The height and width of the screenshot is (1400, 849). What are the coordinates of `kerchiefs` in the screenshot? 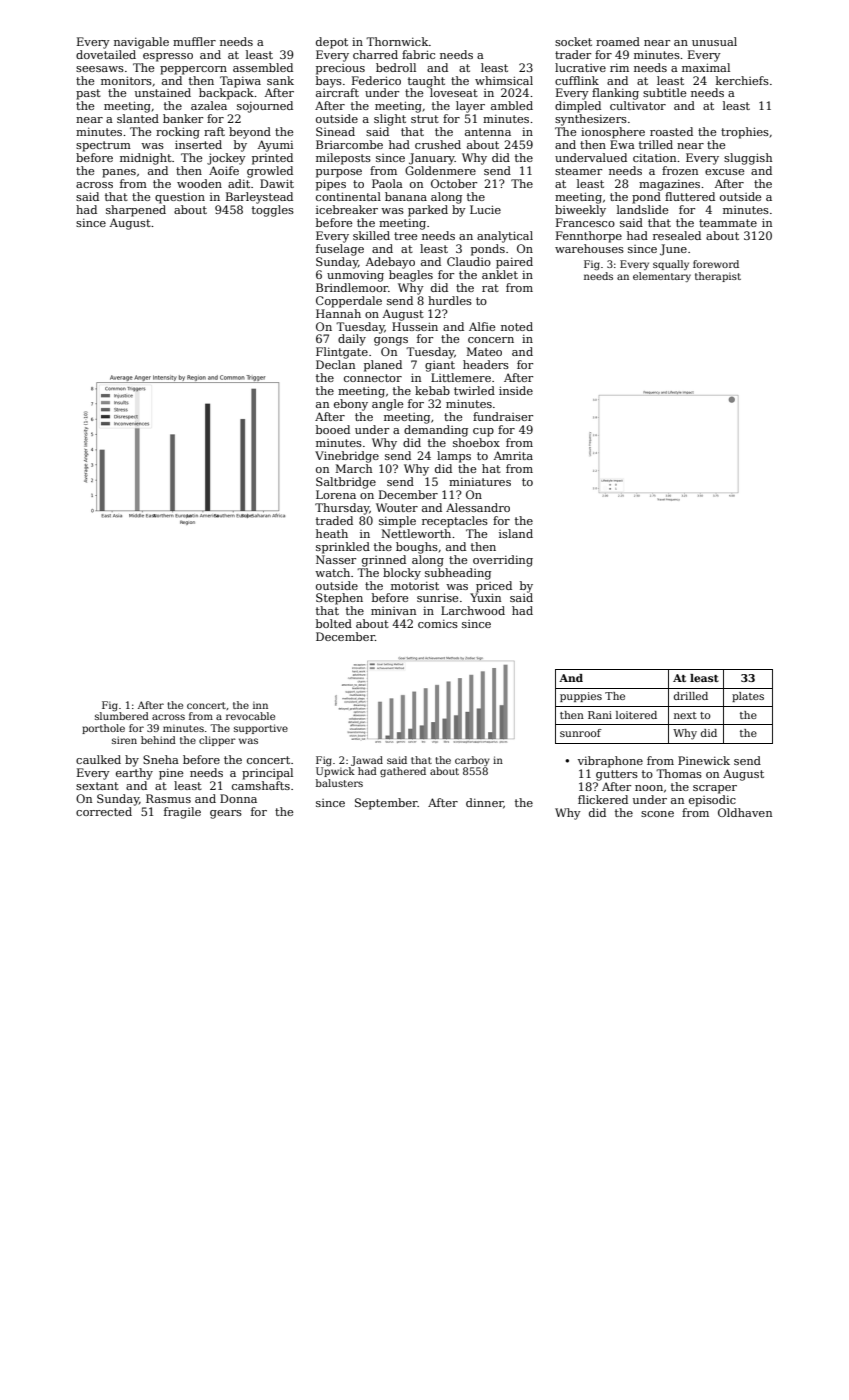 It's located at (742, 80).
